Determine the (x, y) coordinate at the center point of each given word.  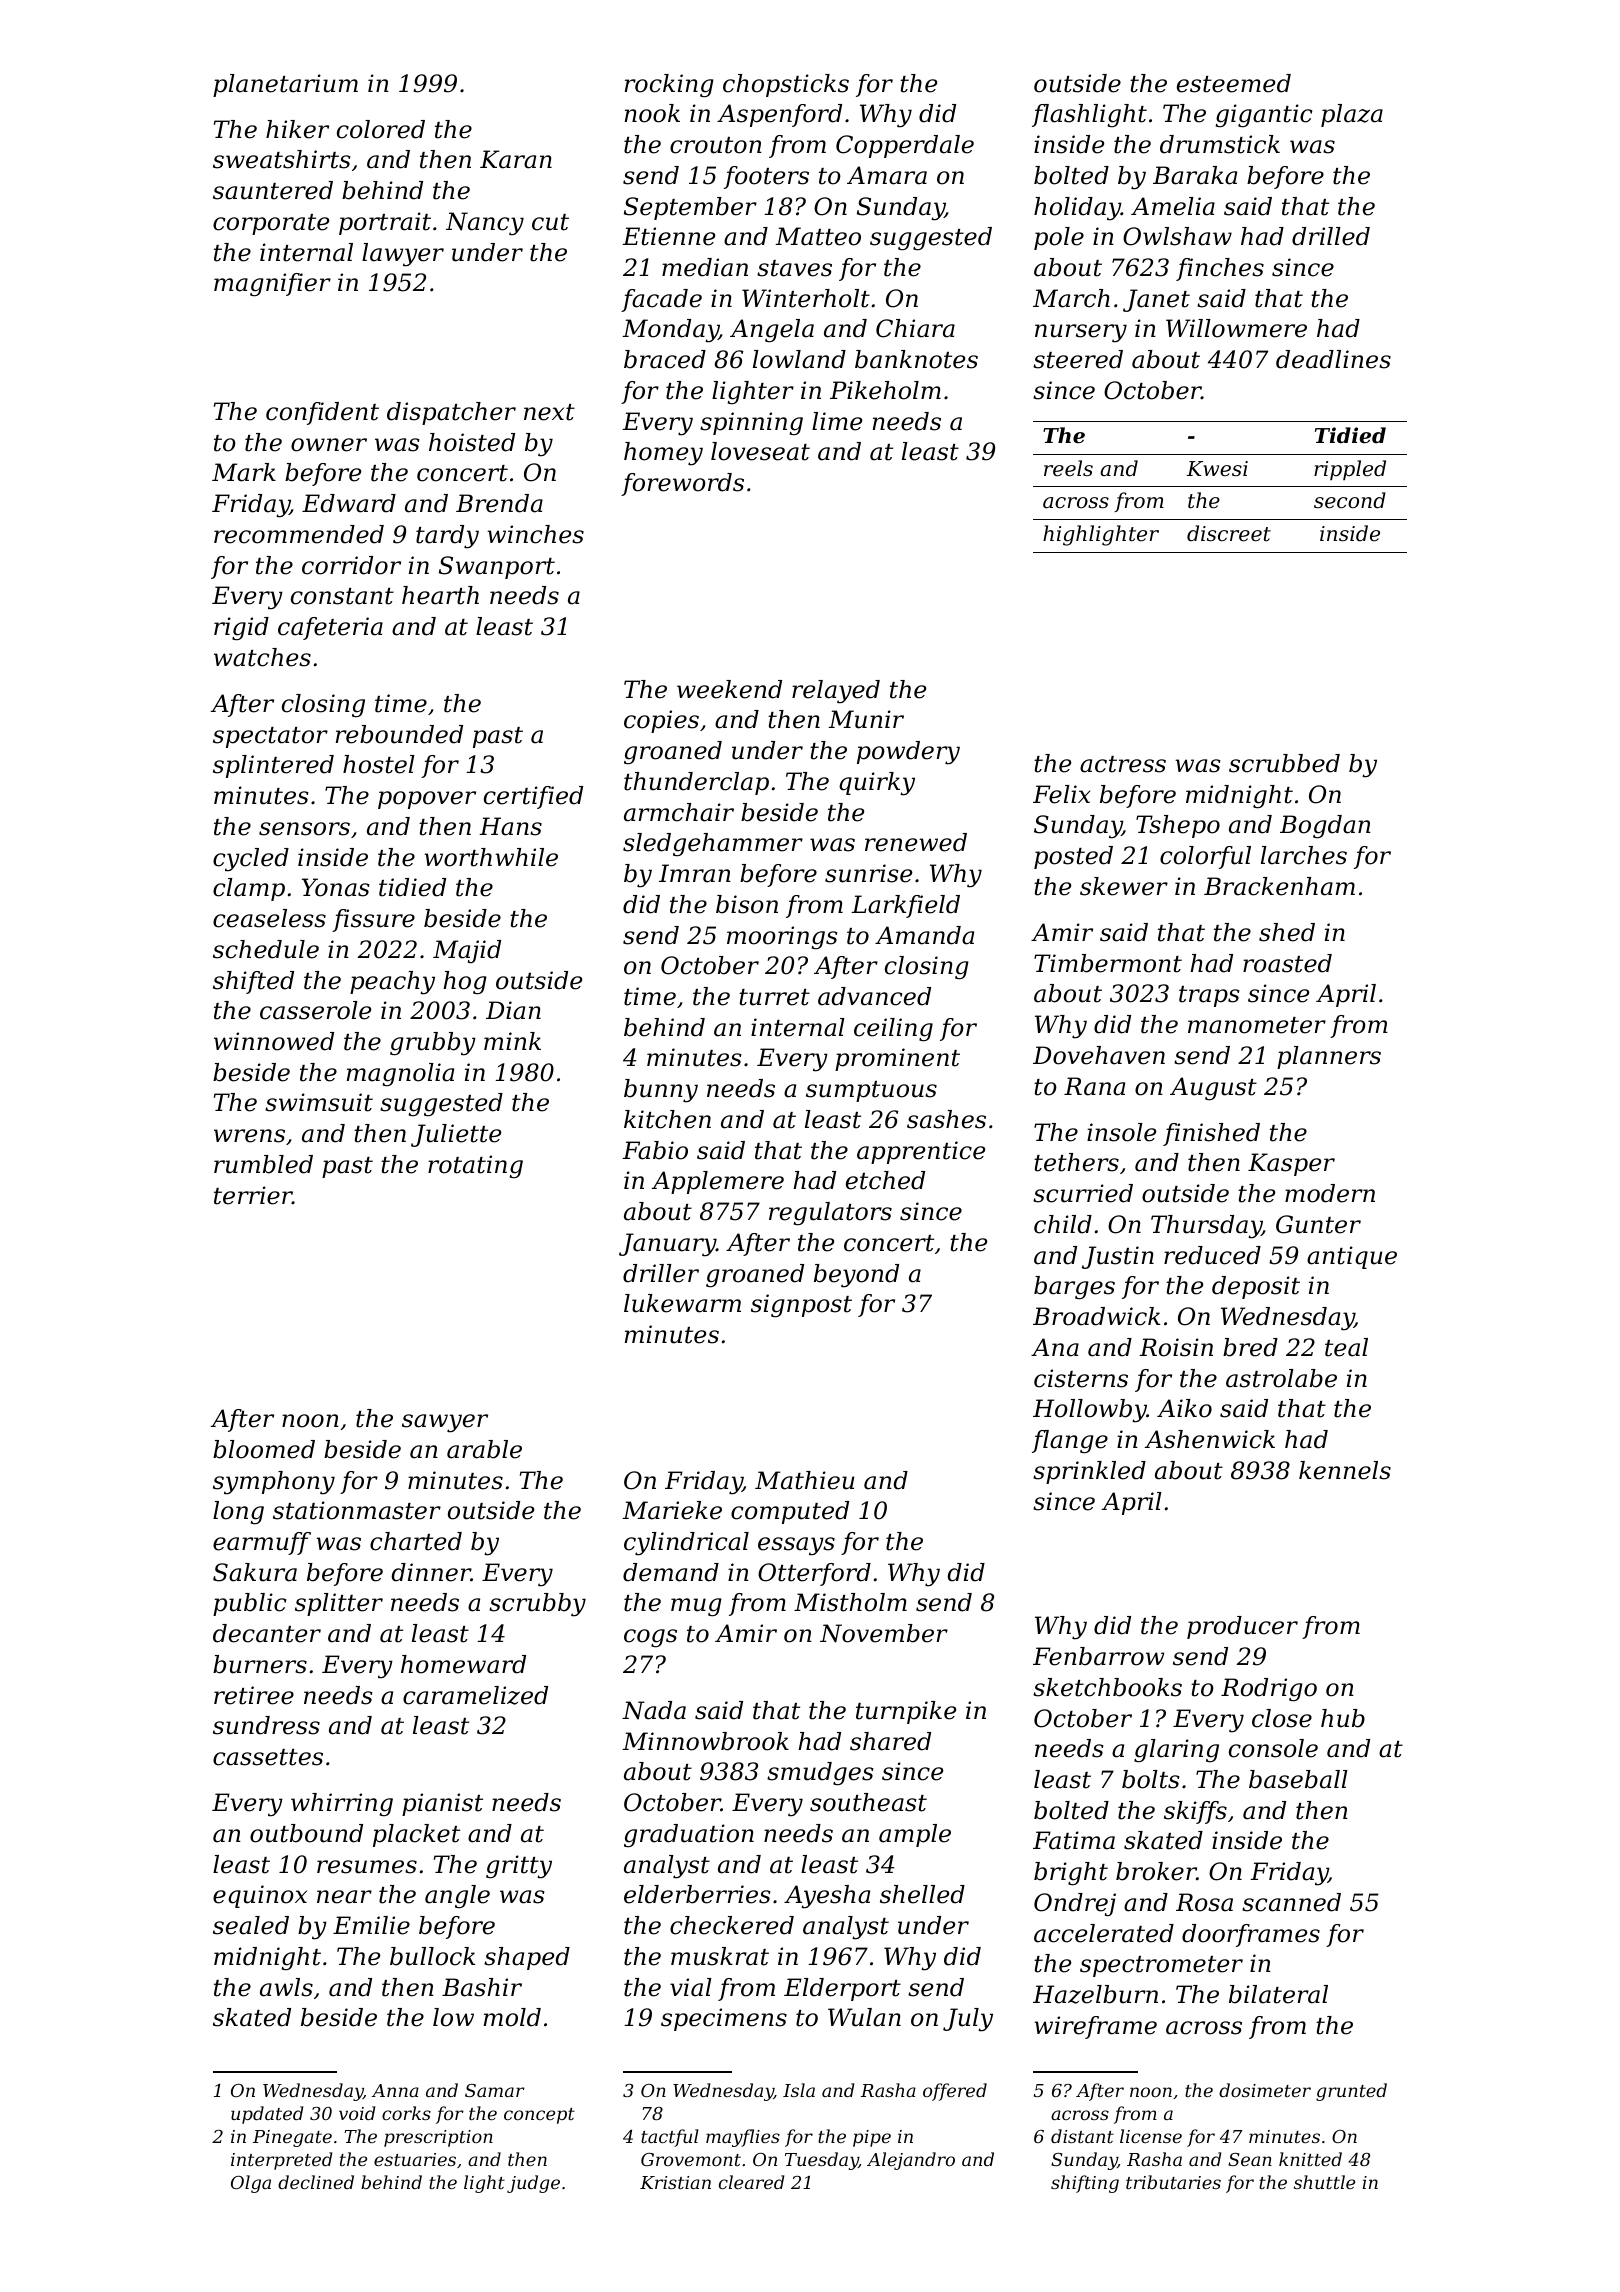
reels (1068, 468)
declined (316, 2182)
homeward (463, 1664)
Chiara (915, 328)
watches (262, 657)
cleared (751, 2182)
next (549, 412)
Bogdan (1325, 827)
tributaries (1173, 2182)
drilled (1331, 236)
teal (1346, 1347)
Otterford (814, 1574)
